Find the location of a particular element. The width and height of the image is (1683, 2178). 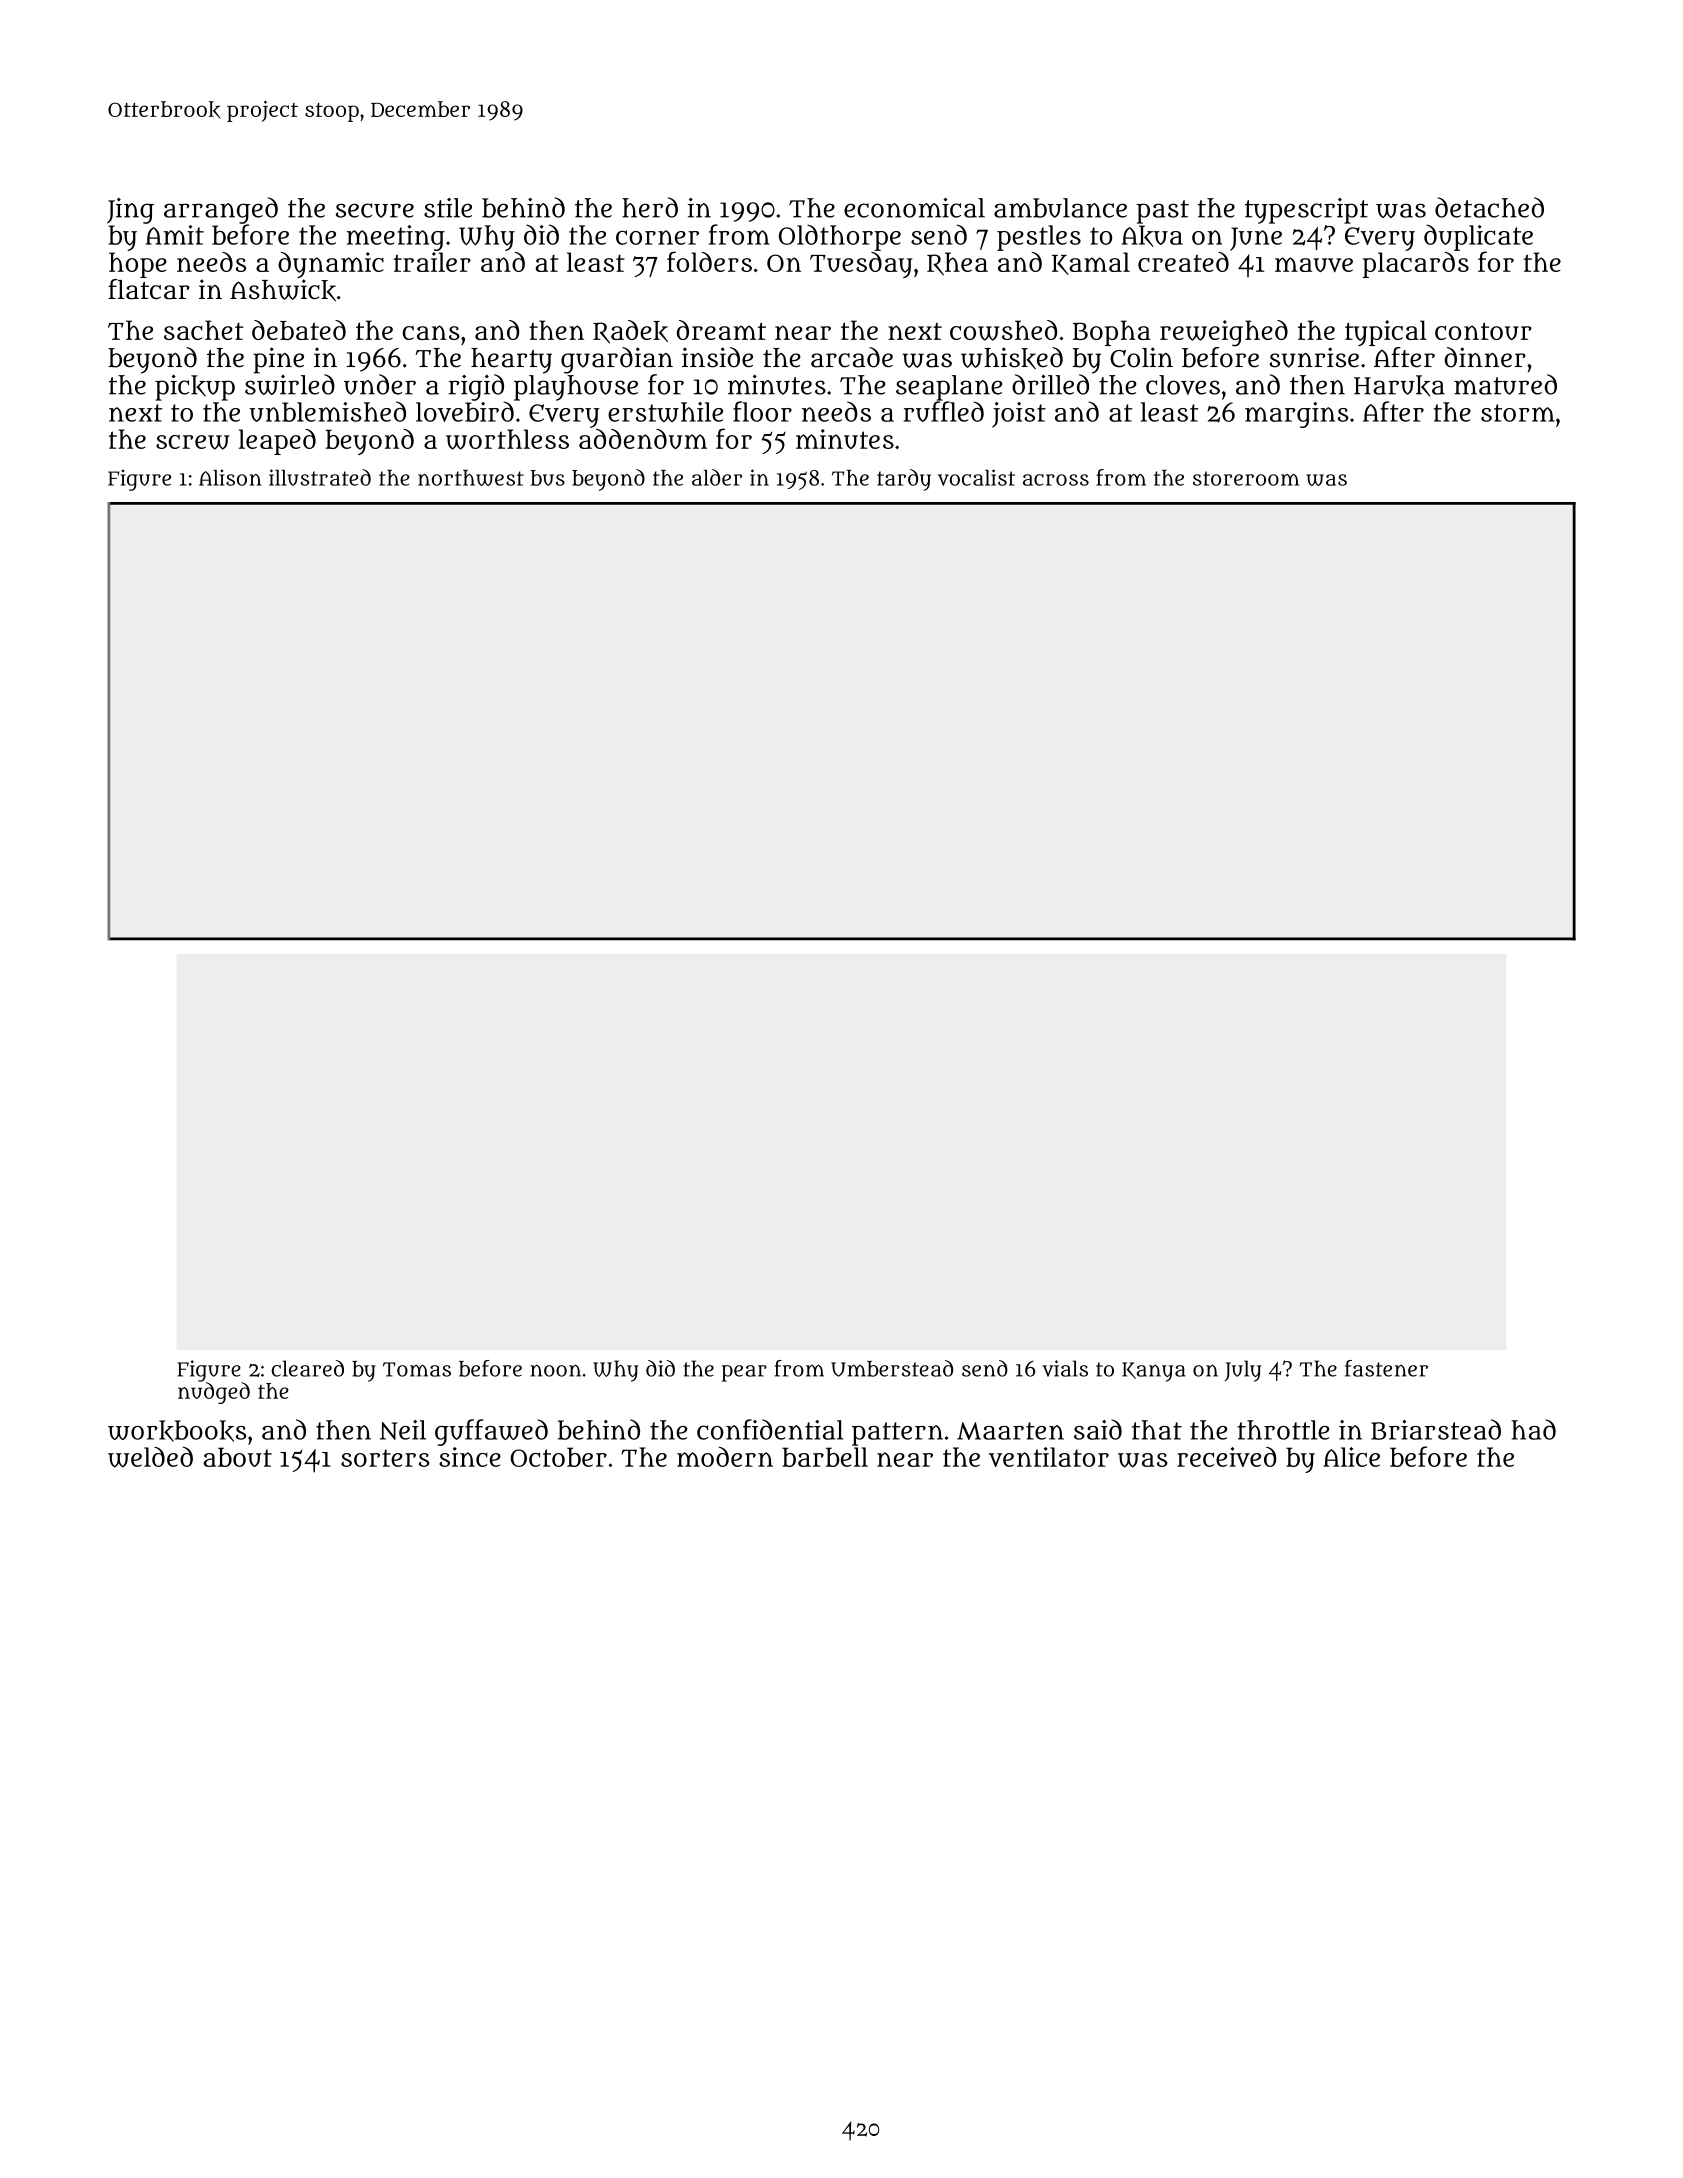

herd is located at coordinates (650, 207).
